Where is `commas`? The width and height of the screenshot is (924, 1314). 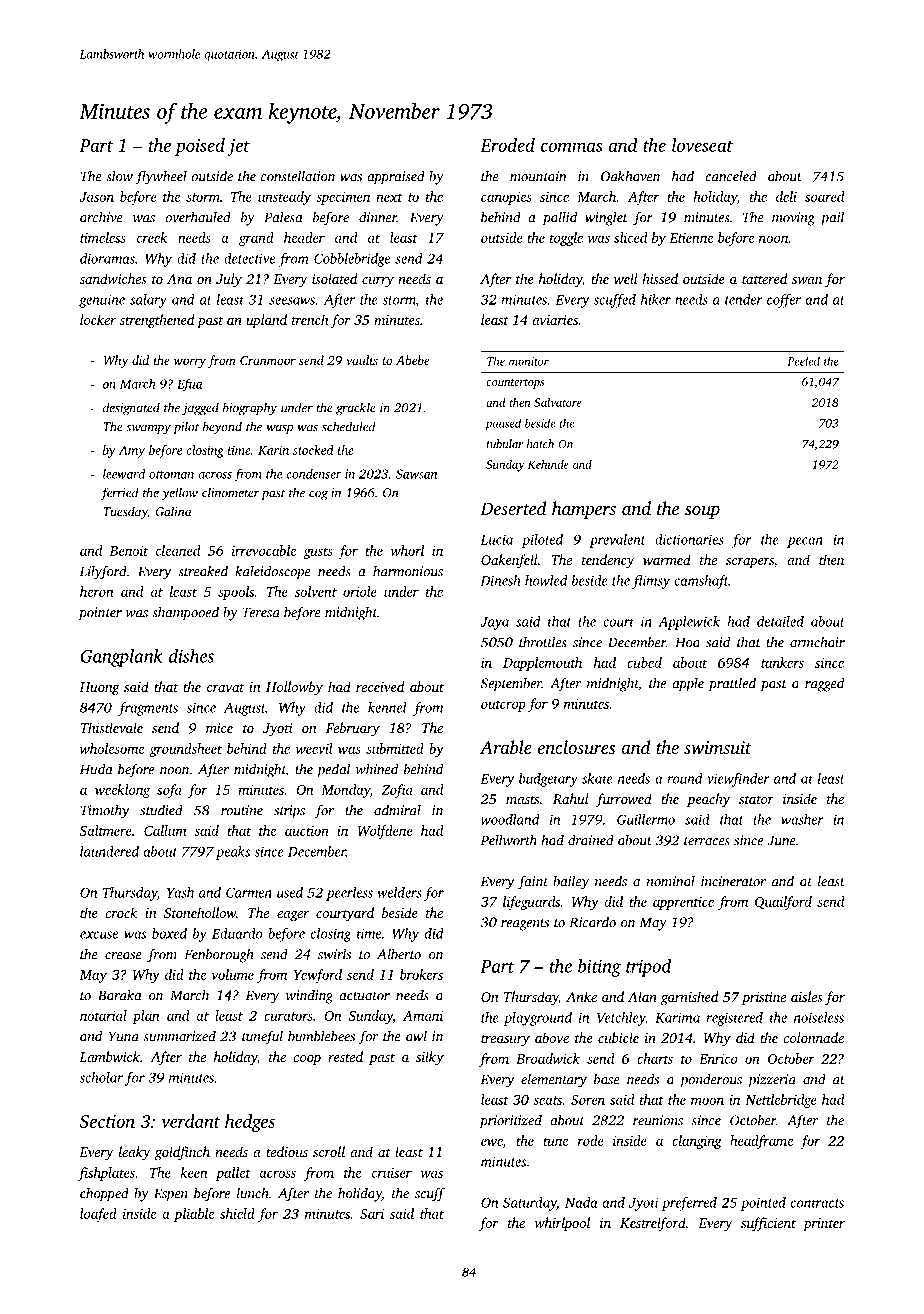
commas is located at coordinates (572, 147).
